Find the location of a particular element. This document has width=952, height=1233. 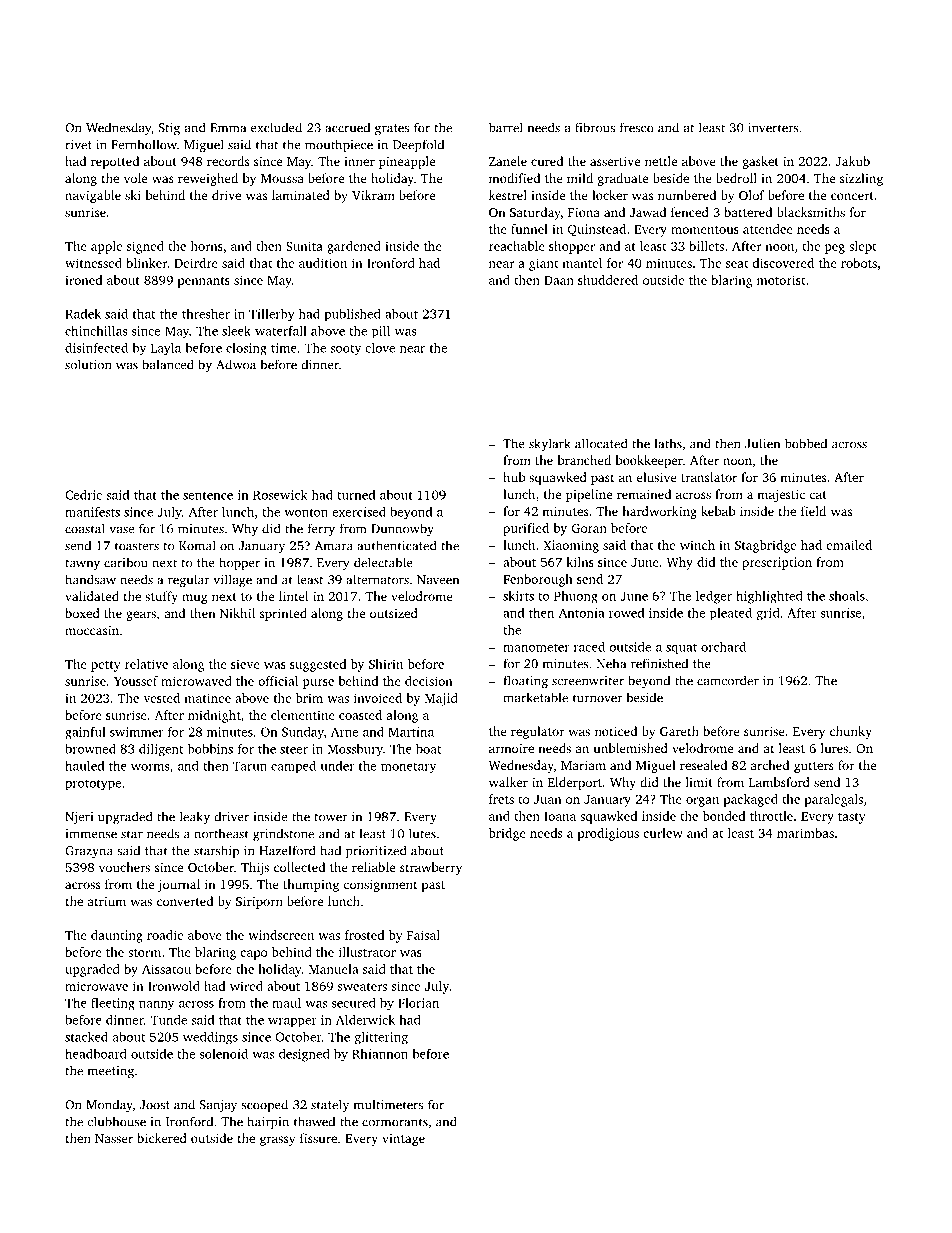

vintage is located at coordinates (403, 1140).
